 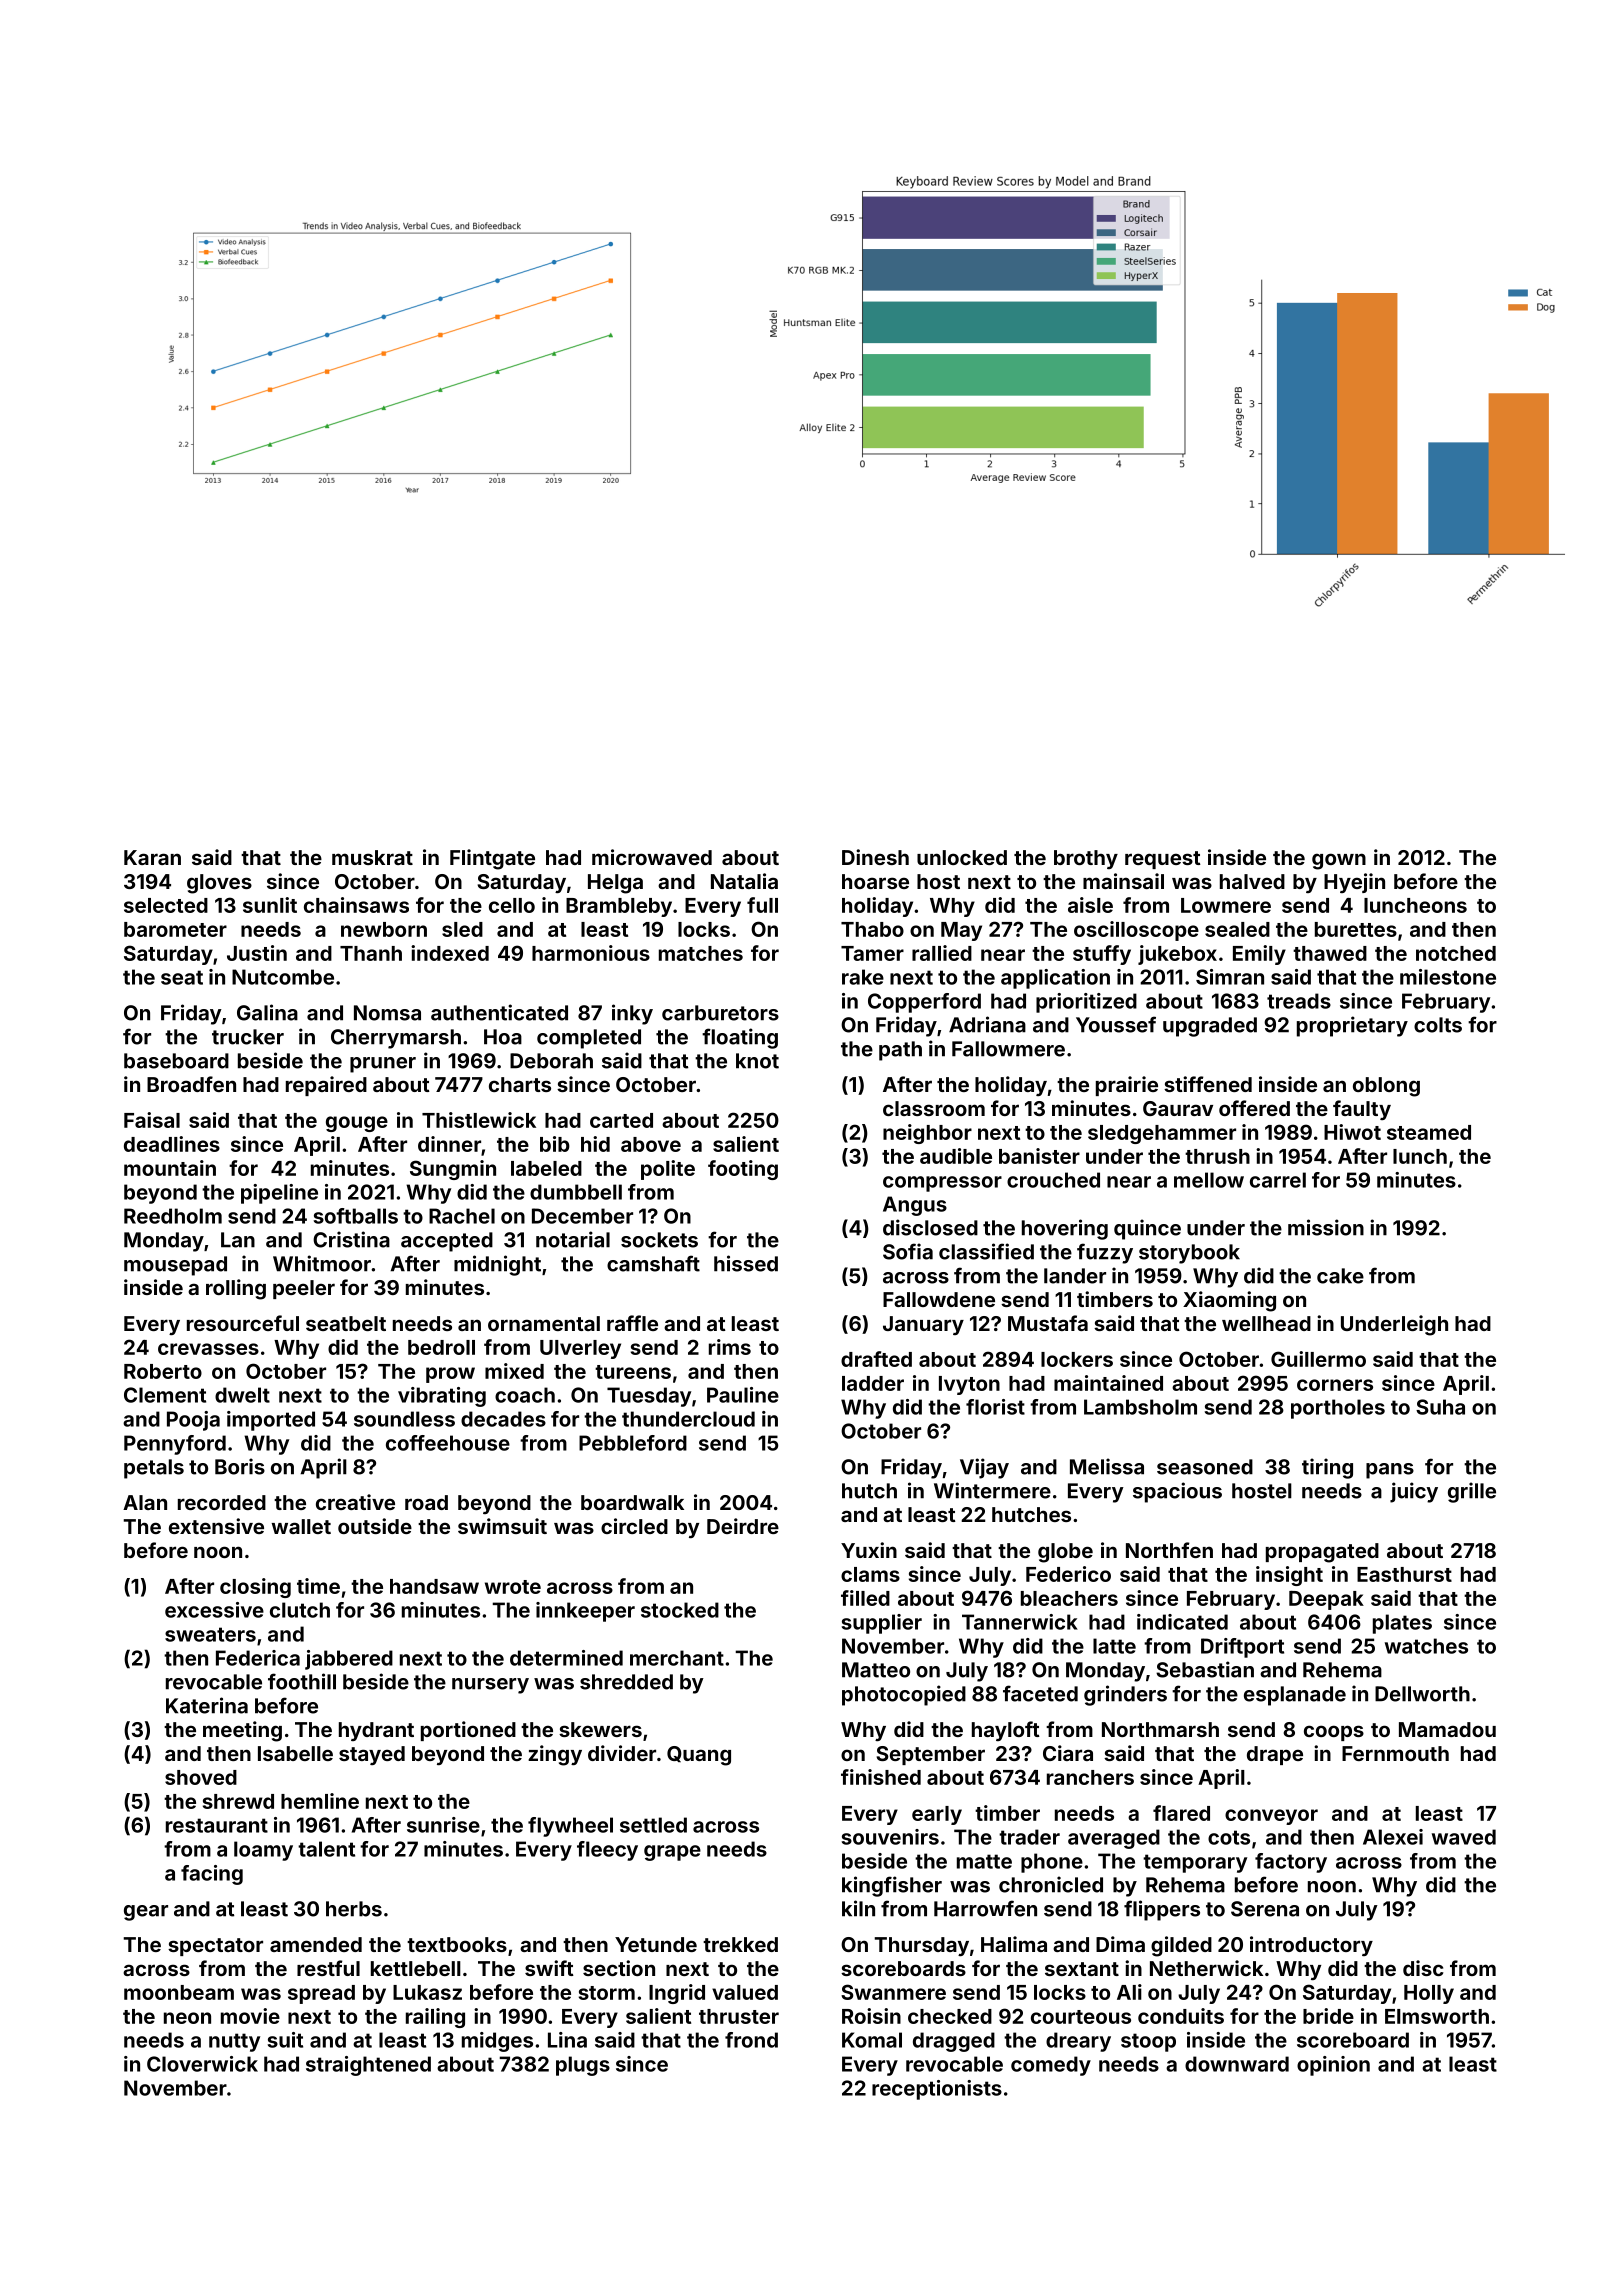 I want to click on gown, so click(x=1339, y=861).
